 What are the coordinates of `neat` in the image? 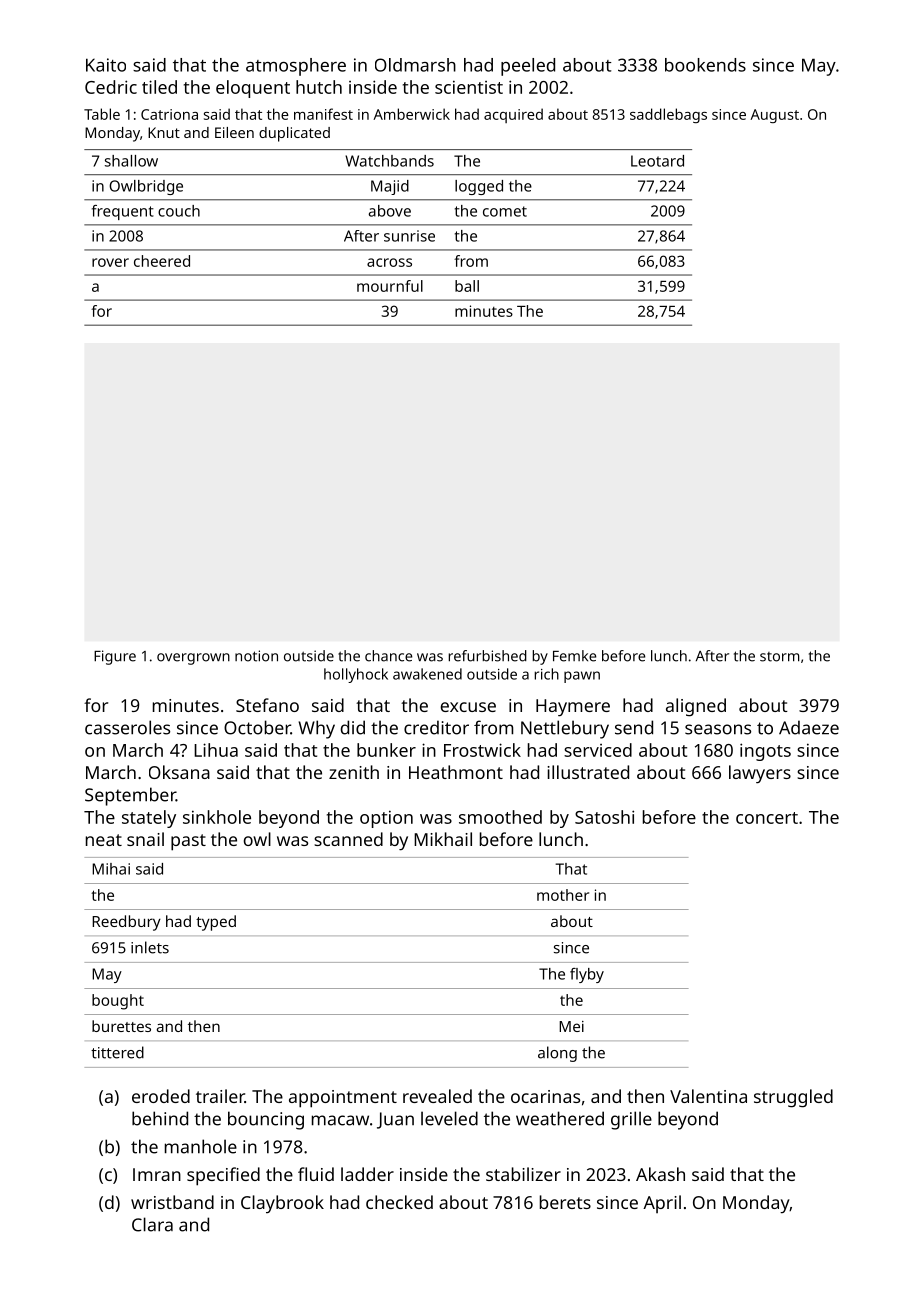 It's located at (104, 840).
